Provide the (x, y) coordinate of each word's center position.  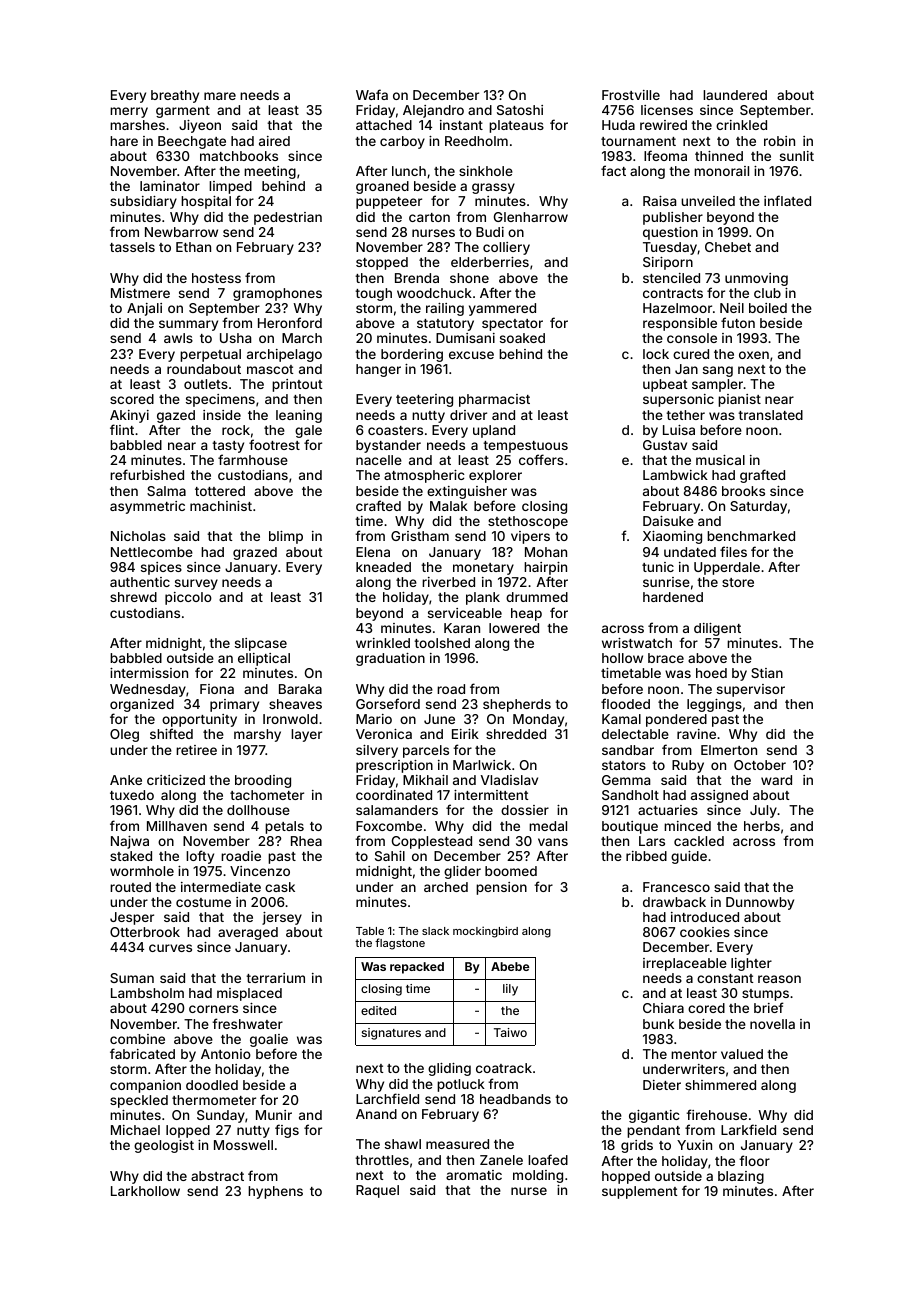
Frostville (631, 95)
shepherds (517, 705)
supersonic (678, 400)
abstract (217, 1176)
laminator (170, 186)
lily (510, 990)
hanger (378, 370)
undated (690, 552)
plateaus (516, 126)
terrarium (275, 978)
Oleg (124, 735)
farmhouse (253, 459)
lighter (751, 964)
